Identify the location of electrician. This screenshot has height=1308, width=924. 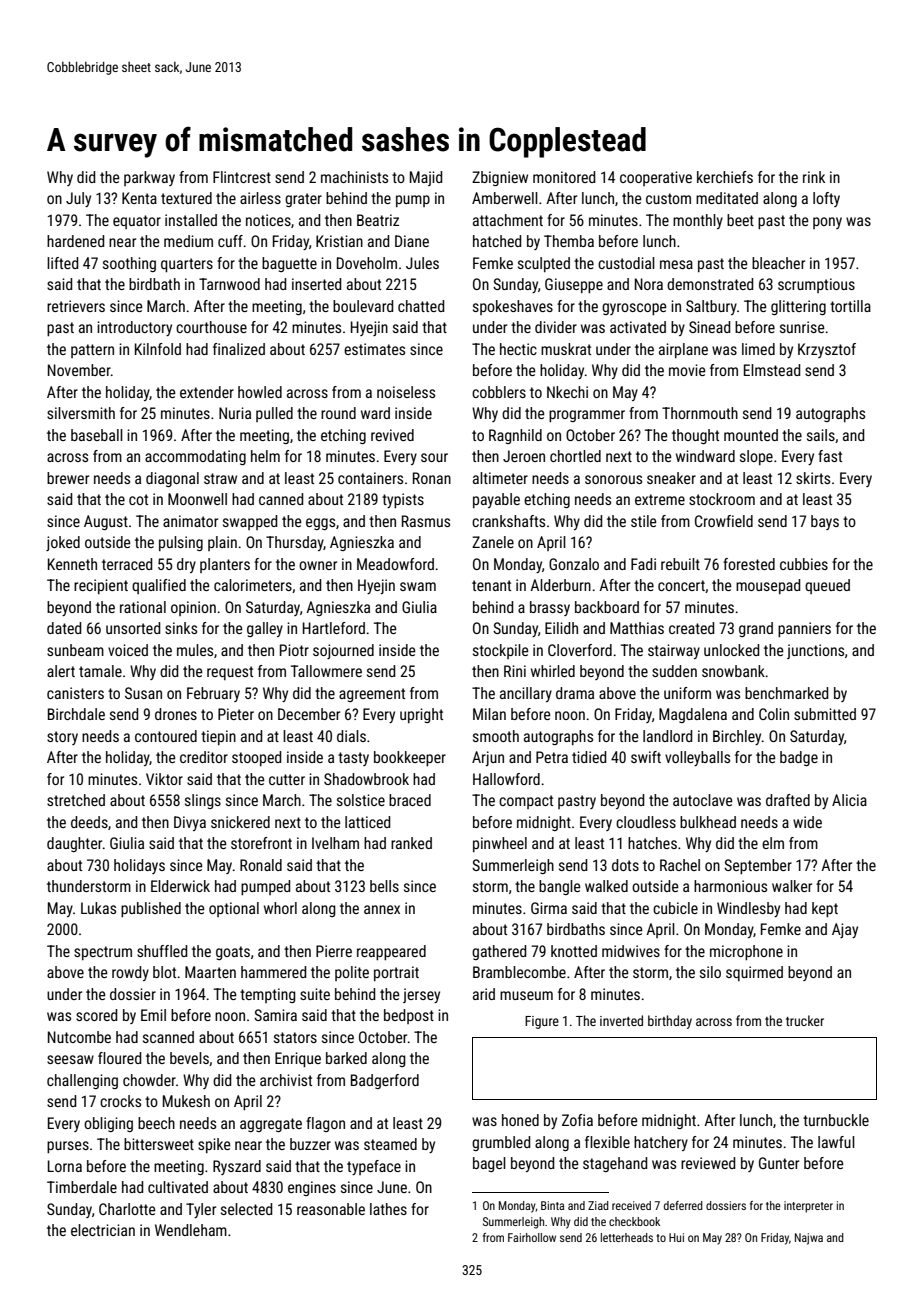
(103, 1230).
